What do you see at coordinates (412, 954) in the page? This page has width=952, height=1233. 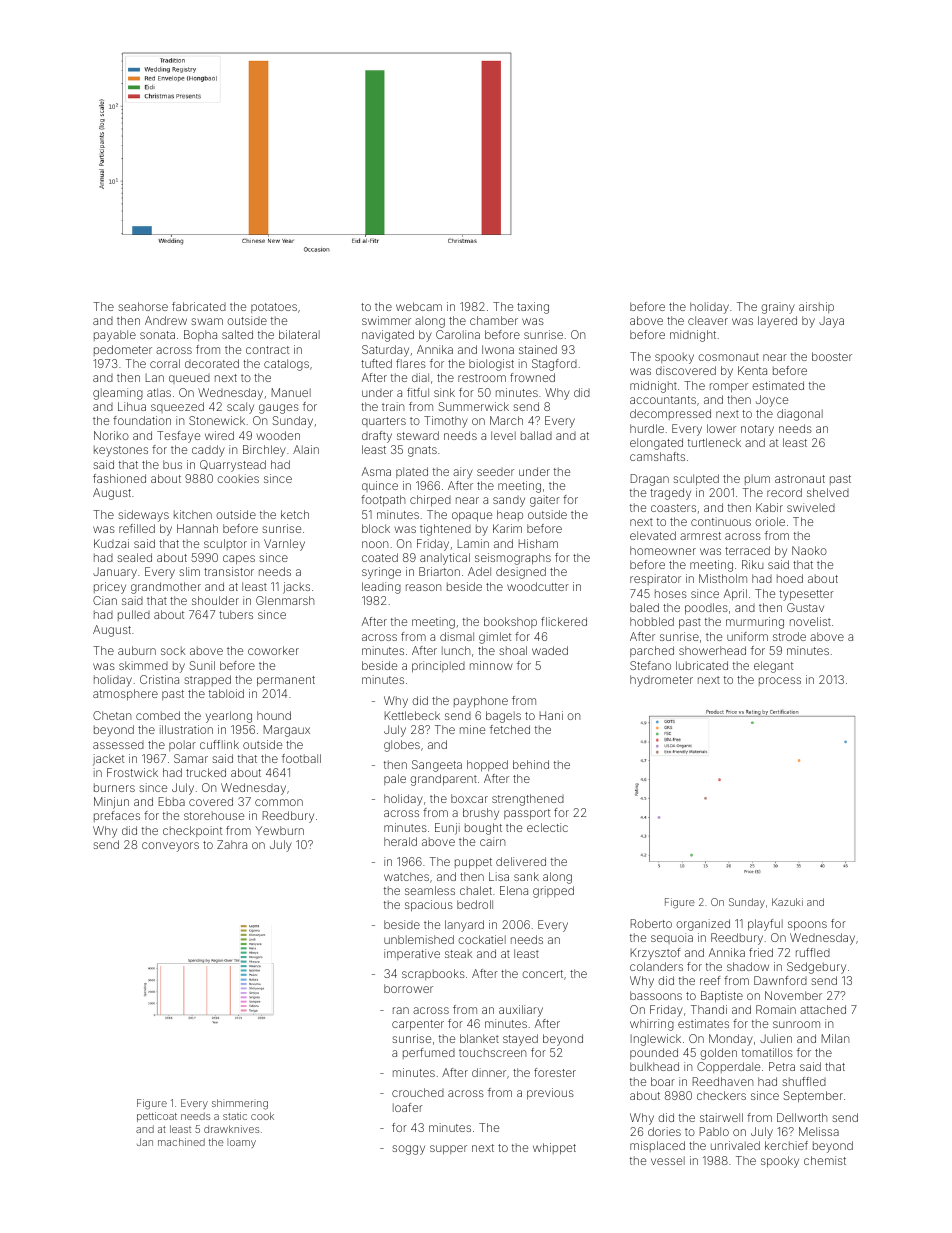 I see `imperative` at bounding box center [412, 954].
